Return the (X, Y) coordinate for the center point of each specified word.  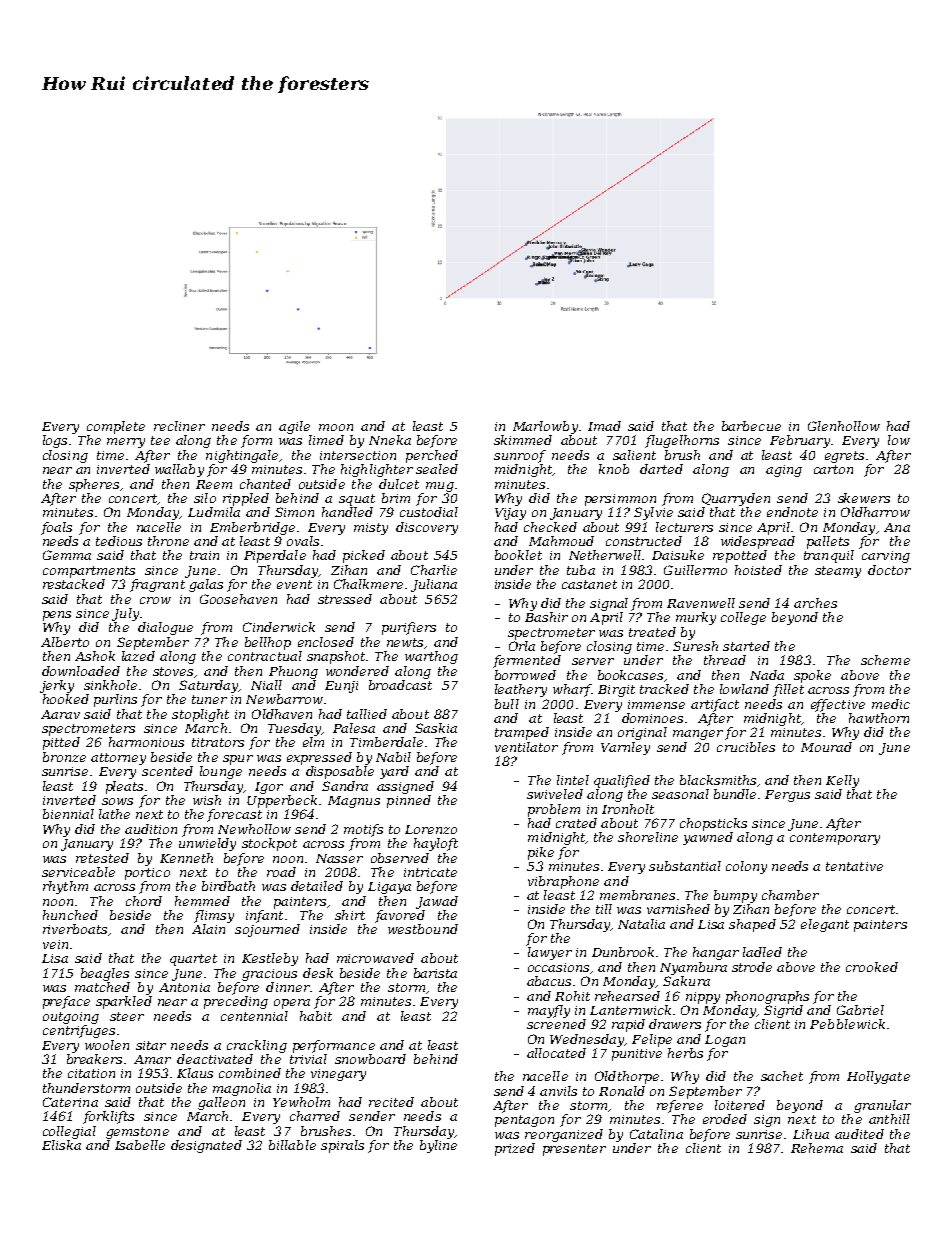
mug (440, 487)
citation (91, 1073)
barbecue (751, 426)
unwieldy (207, 844)
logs (55, 441)
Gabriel (860, 1010)
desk (318, 973)
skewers (864, 498)
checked (550, 527)
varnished (678, 909)
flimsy (214, 916)
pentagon (524, 1121)
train (204, 555)
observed (400, 858)
